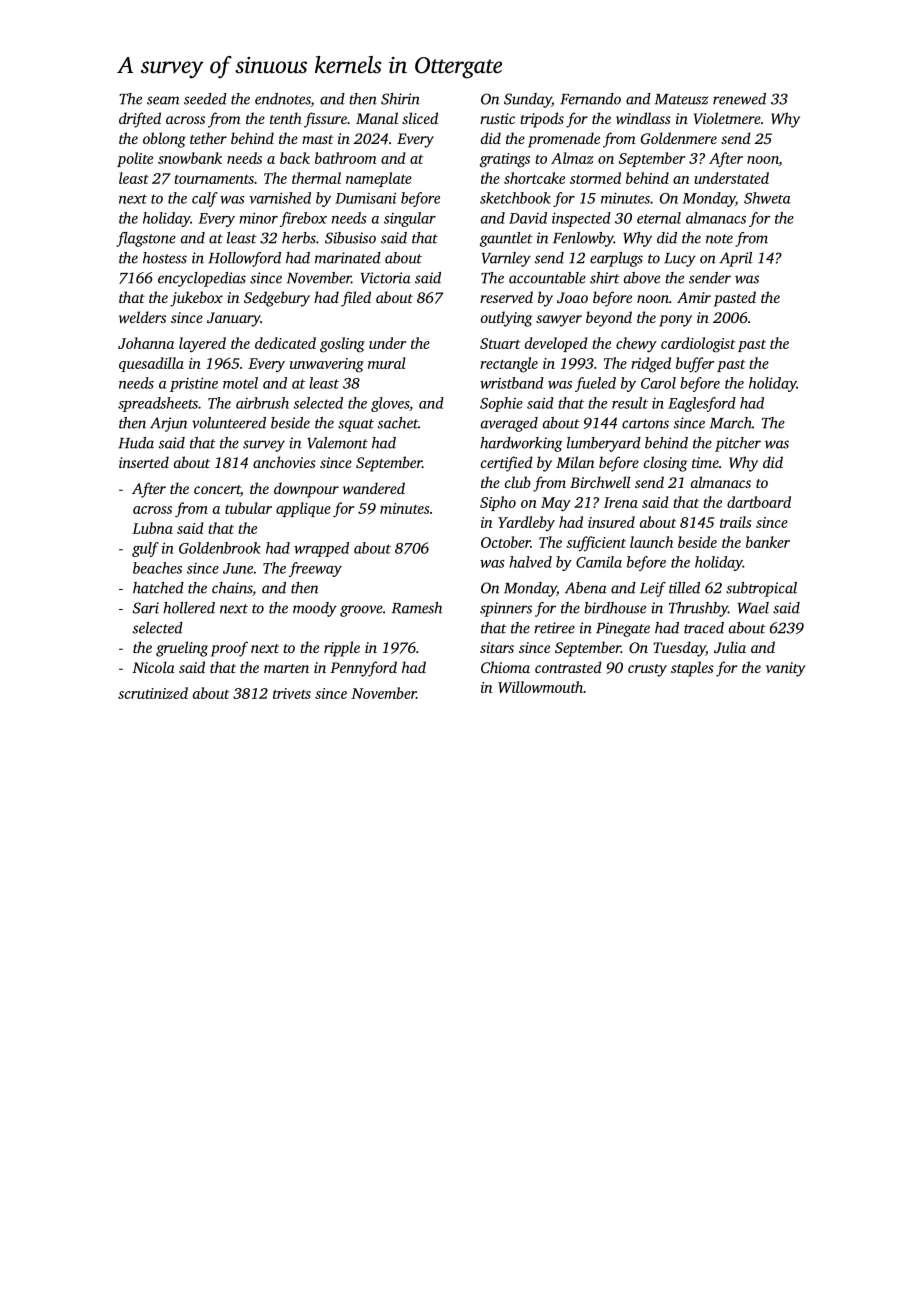 The width and height of the document is (924, 1308). Describe the element at coordinates (506, 259) in the document. I see `Varnley` at that location.
